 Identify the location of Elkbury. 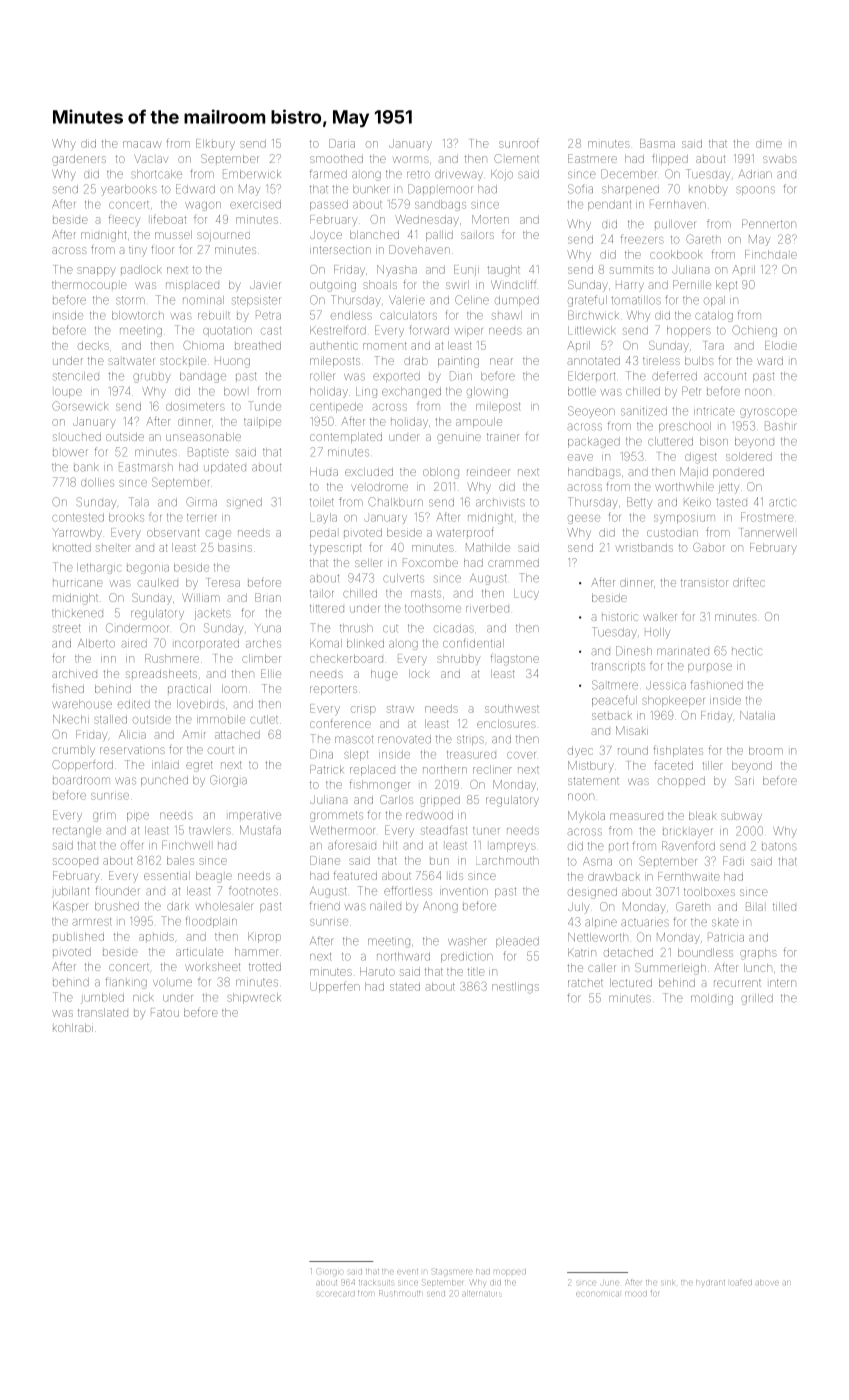
(215, 144).
